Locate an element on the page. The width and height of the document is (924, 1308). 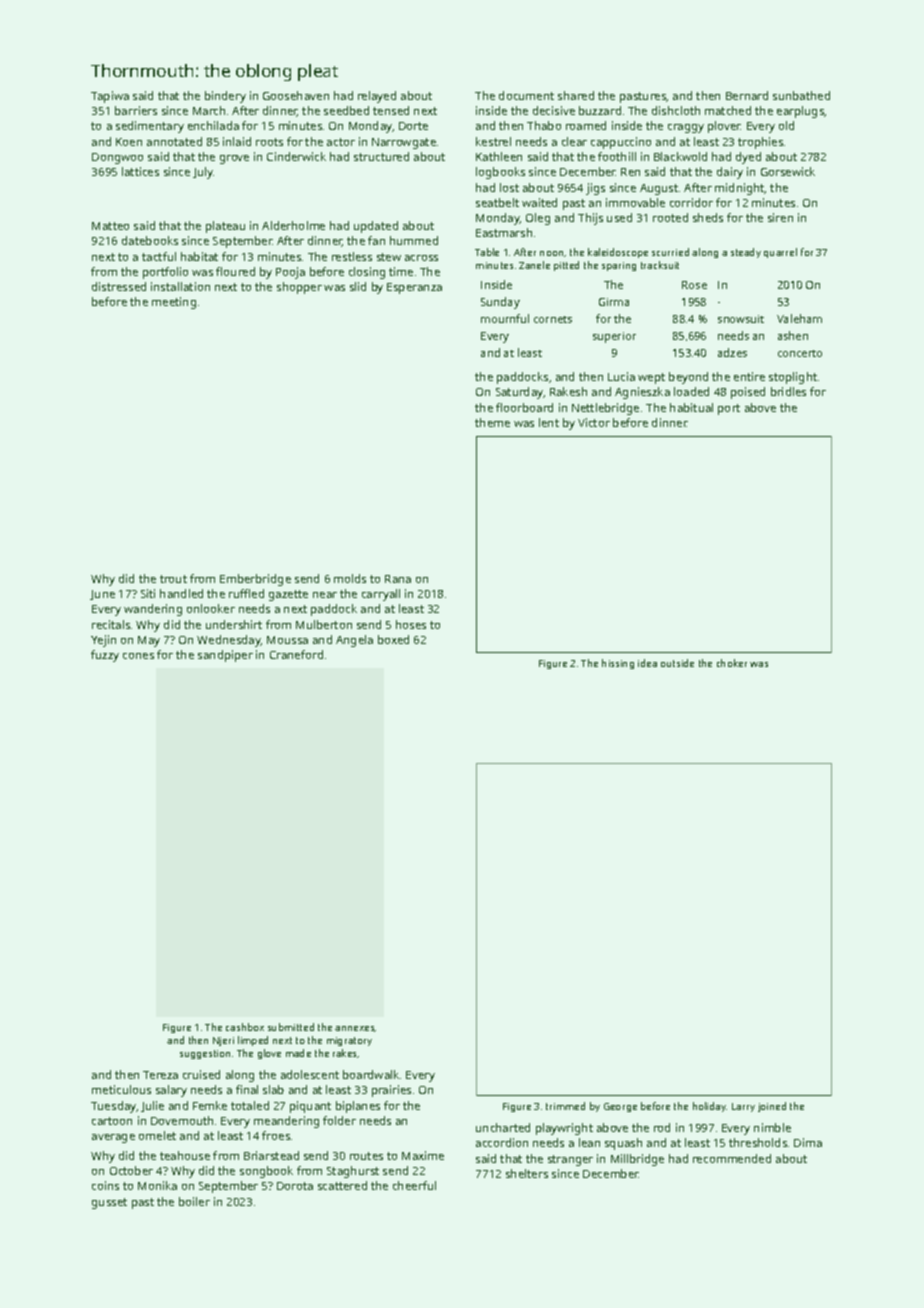
boxed is located at coordinates (393, 639).
